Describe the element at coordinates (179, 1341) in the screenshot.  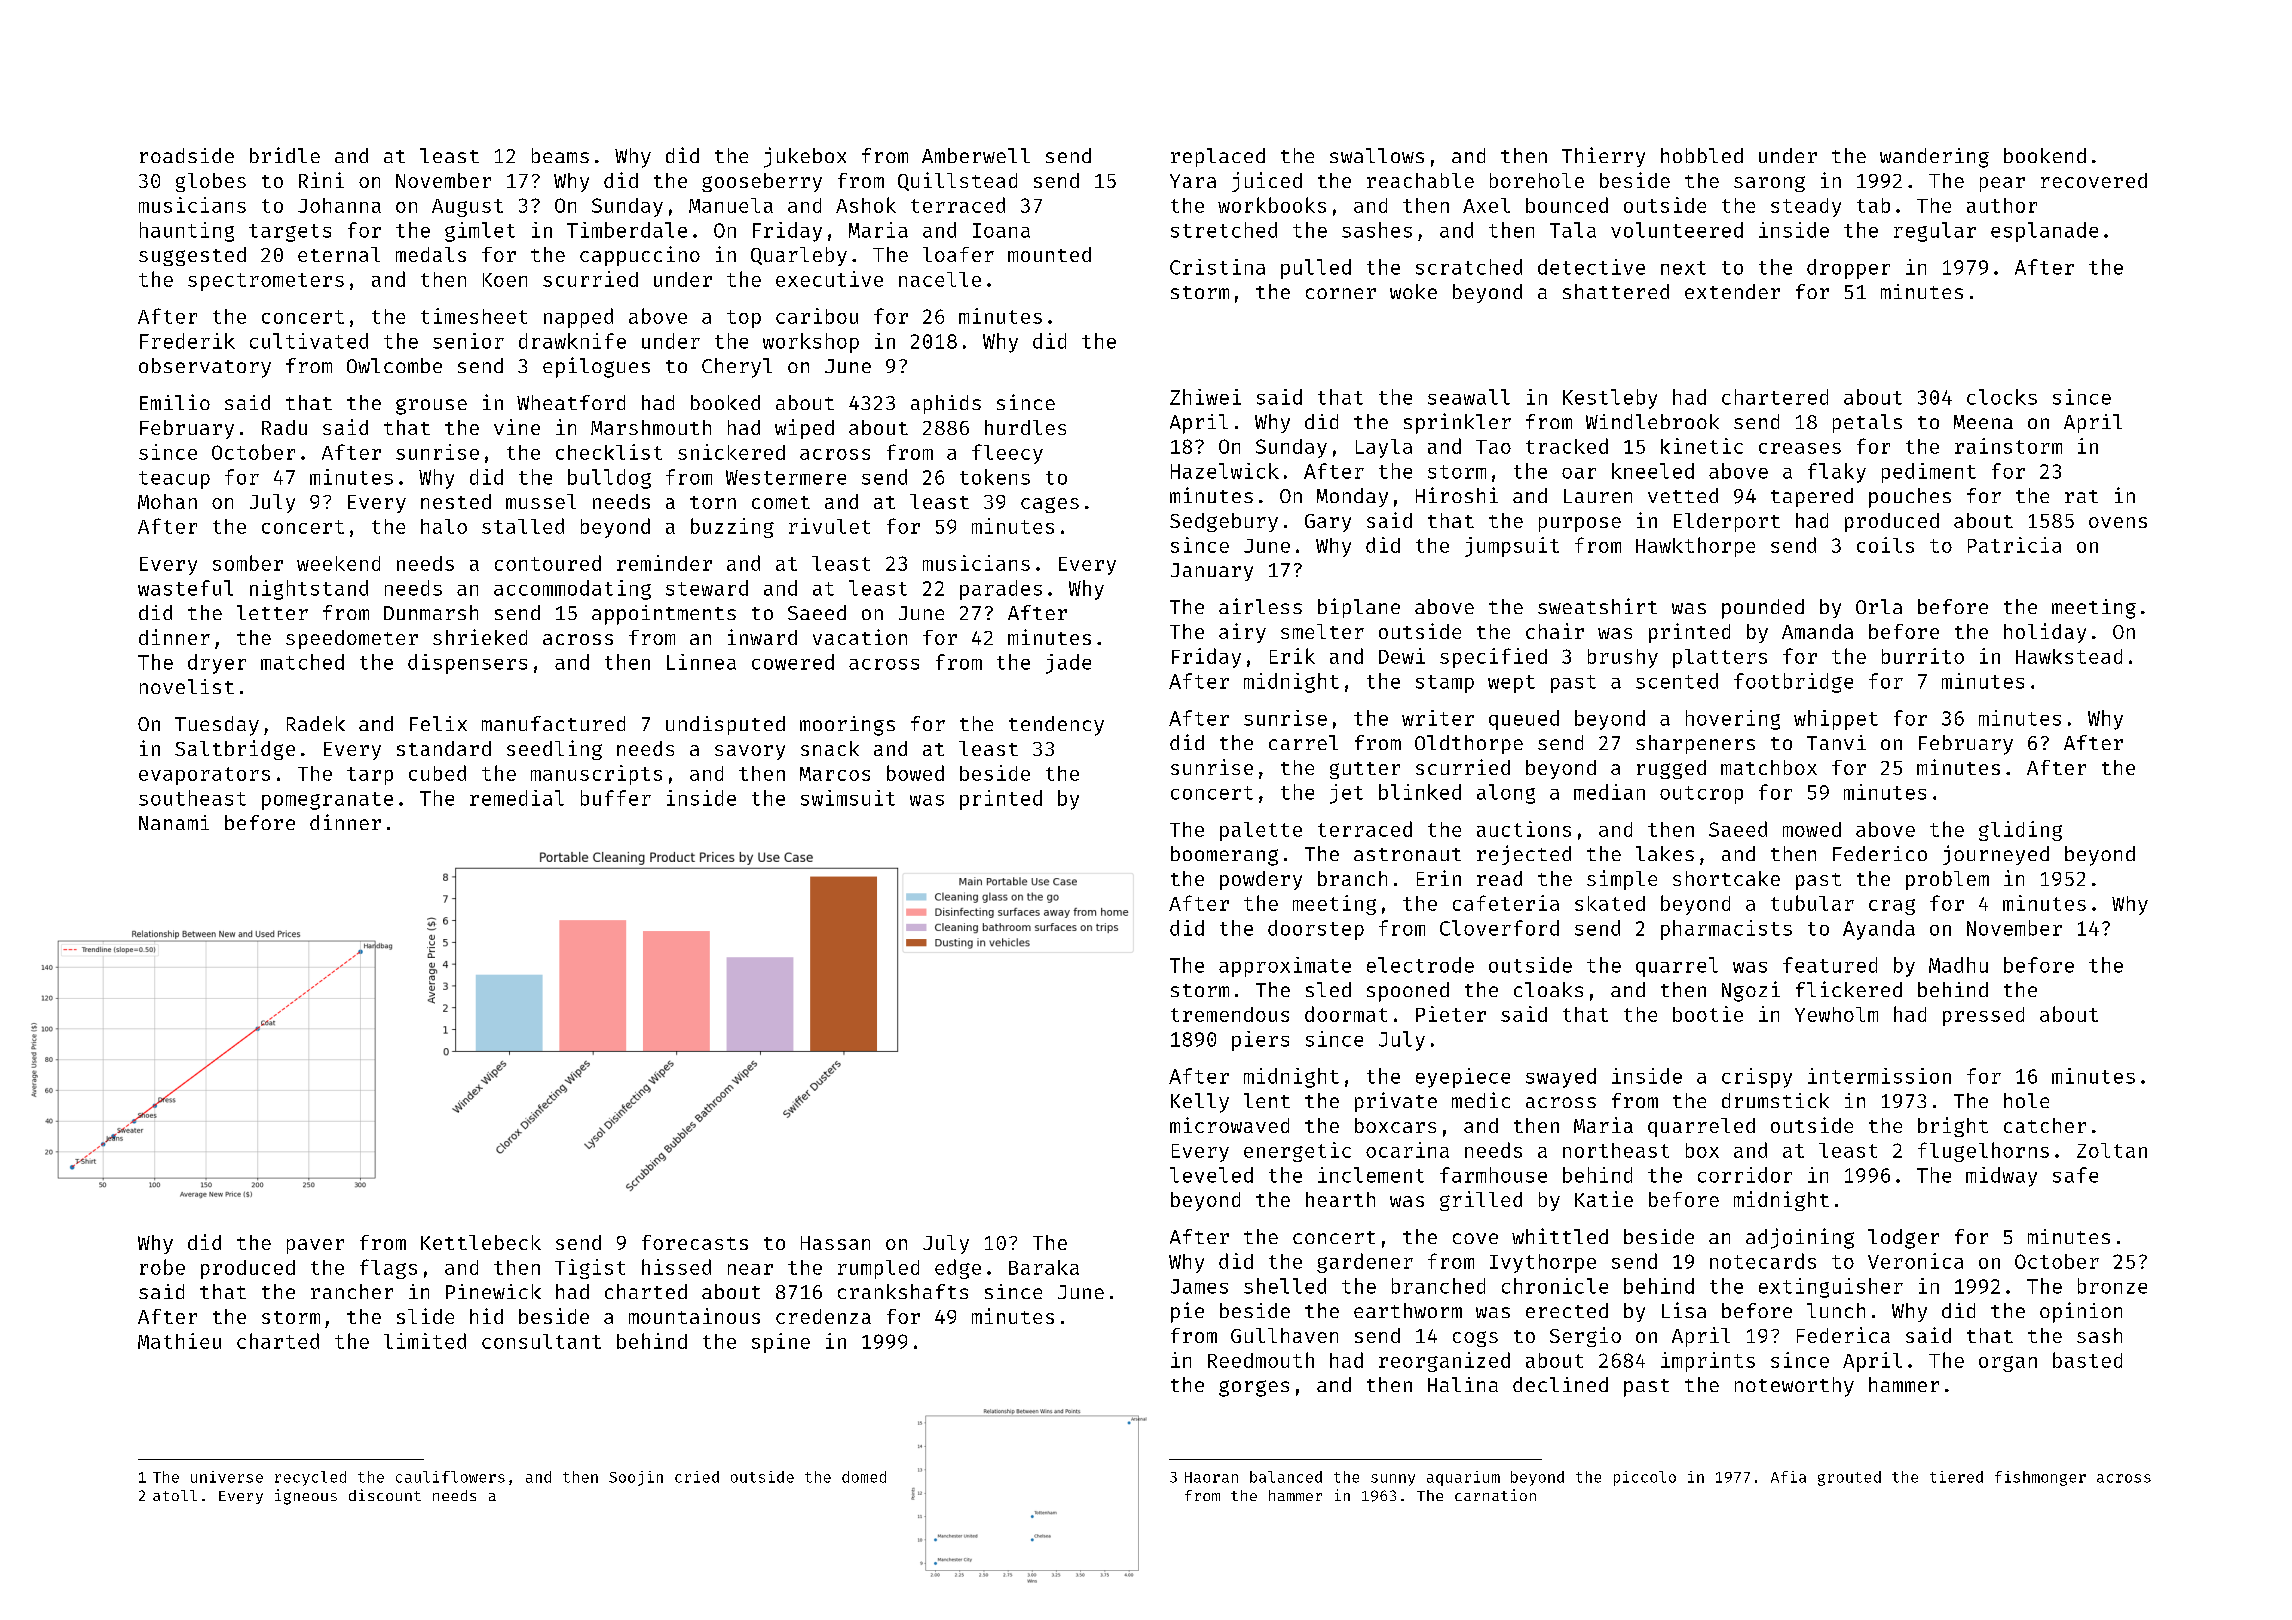
I see `Mathieu` at that location.
